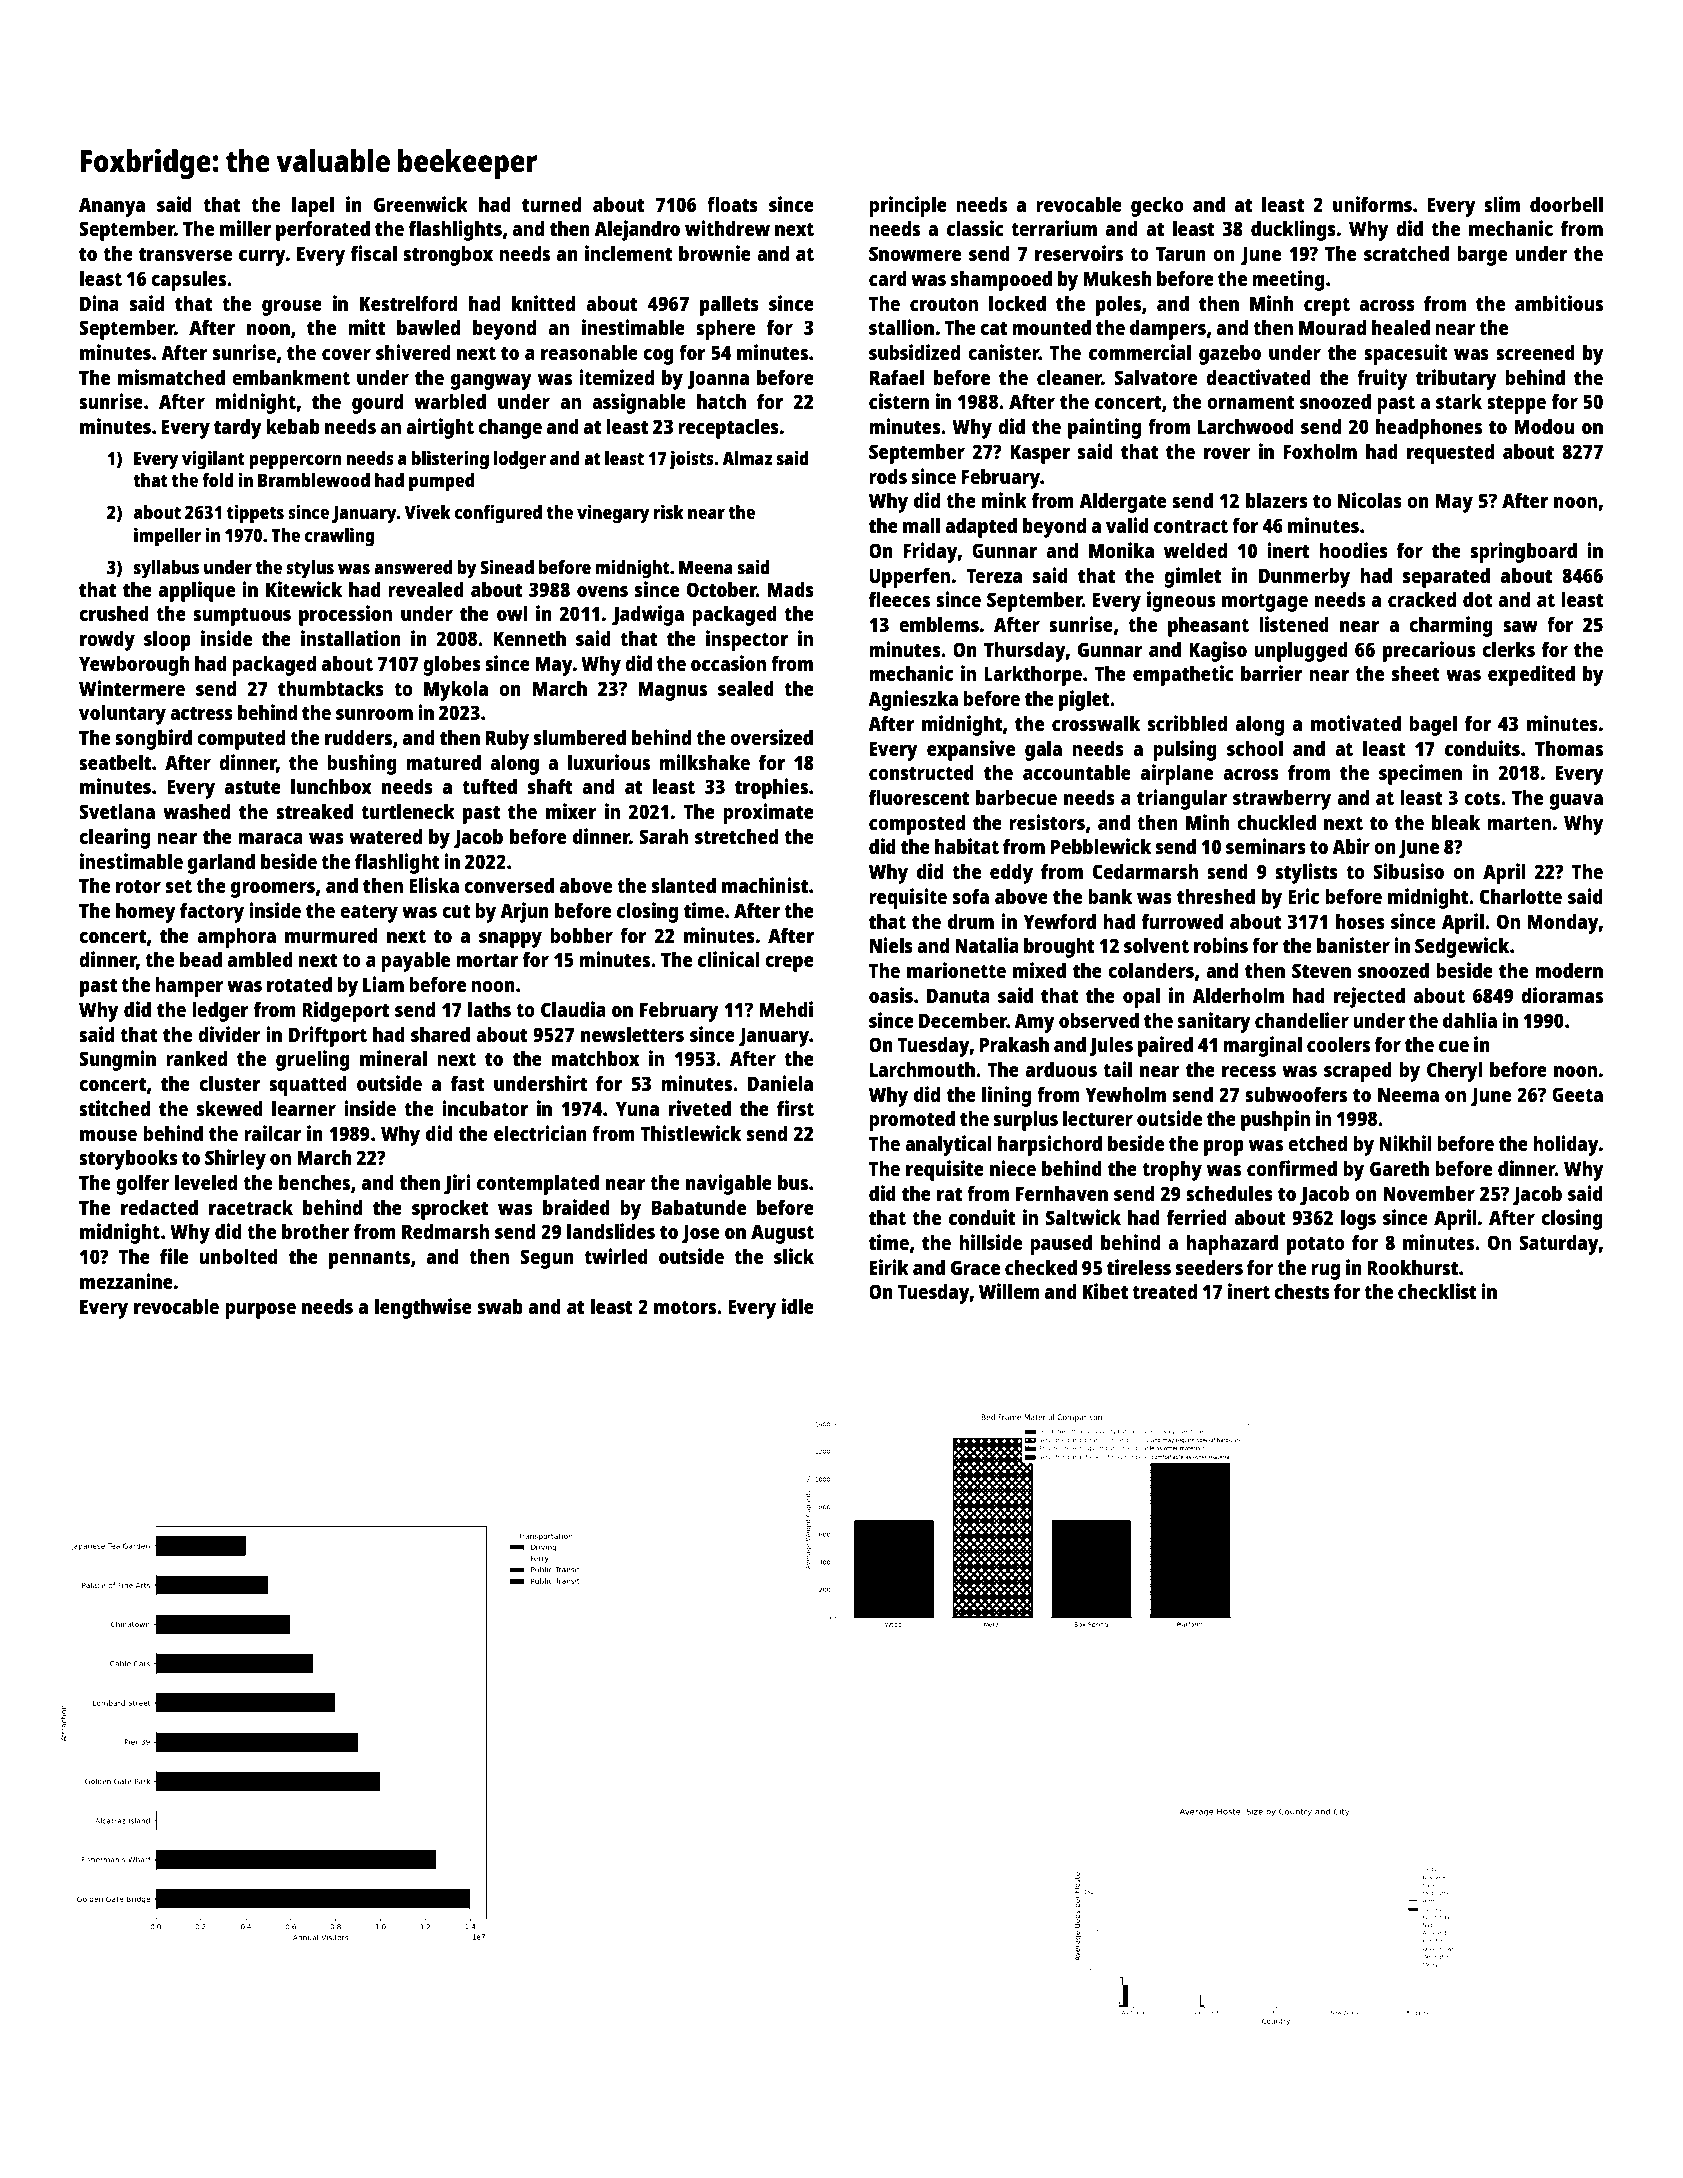  I want to click on idle, so click(798, 1306).
